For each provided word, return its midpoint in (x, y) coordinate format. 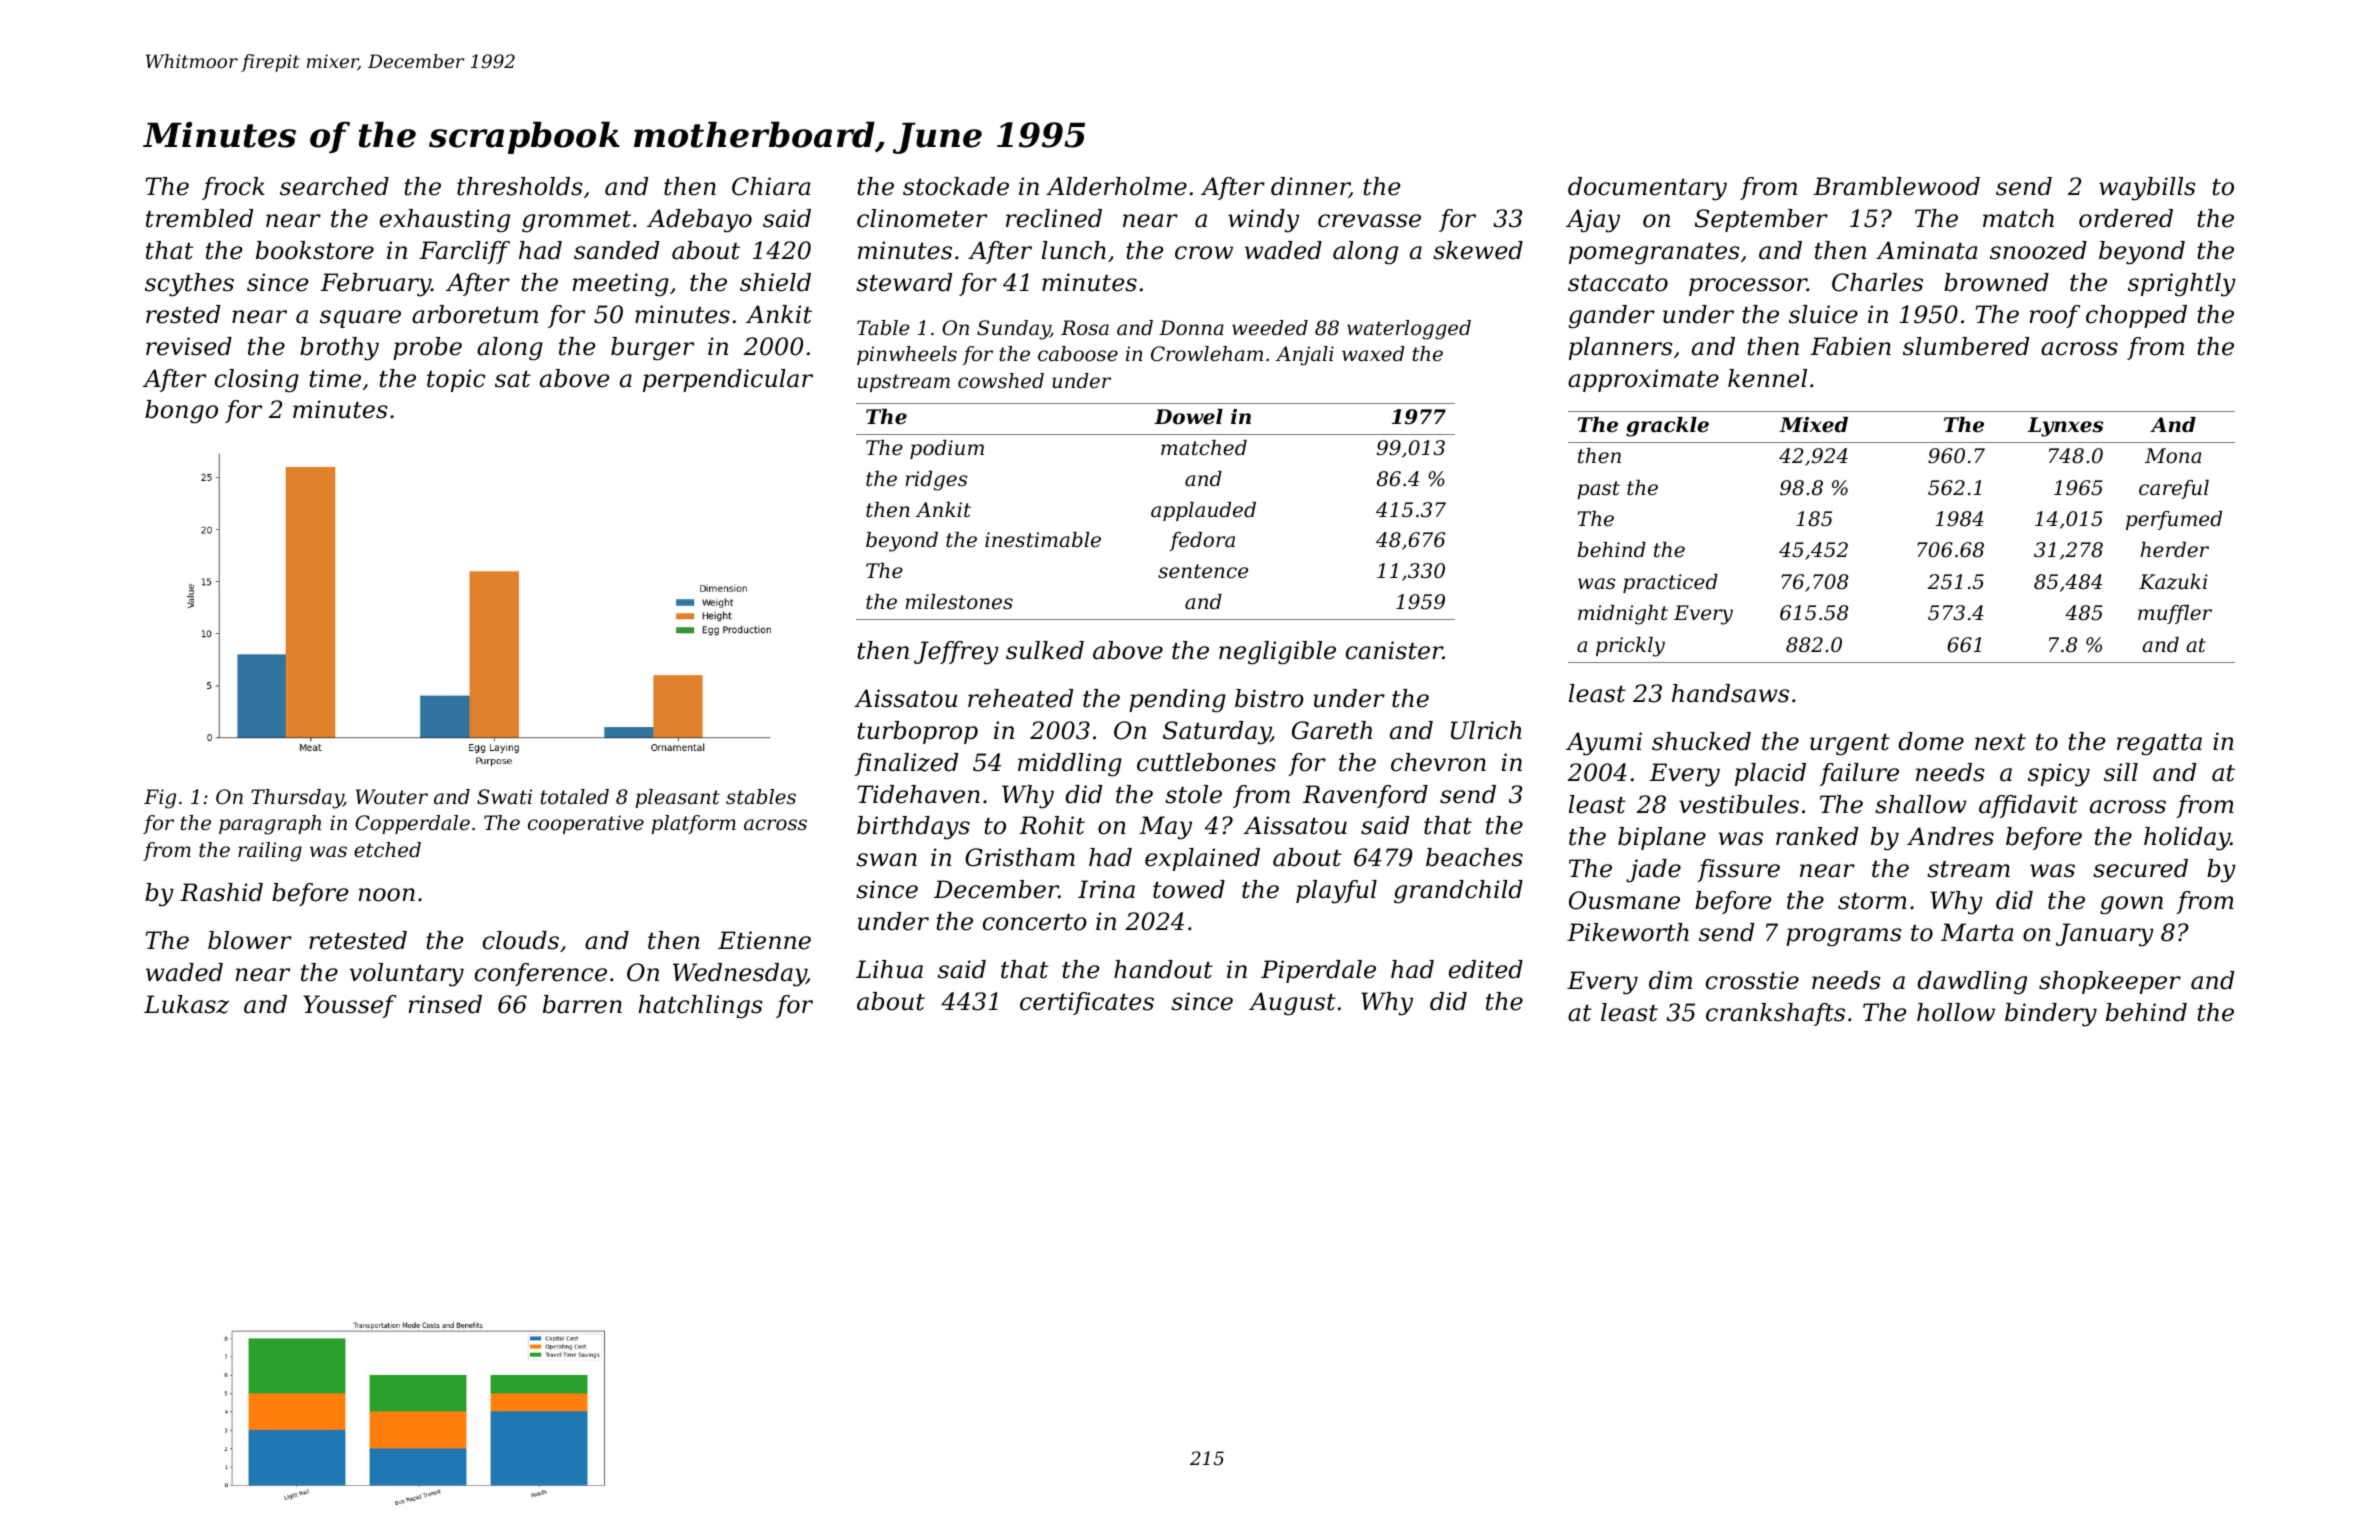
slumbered (1966, 346)
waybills (2147, 189)
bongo (181, 412)
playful (1336, 892)
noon (387, 895)
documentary (1647, 189)
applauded (1203, 511)
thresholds (520, 186)
